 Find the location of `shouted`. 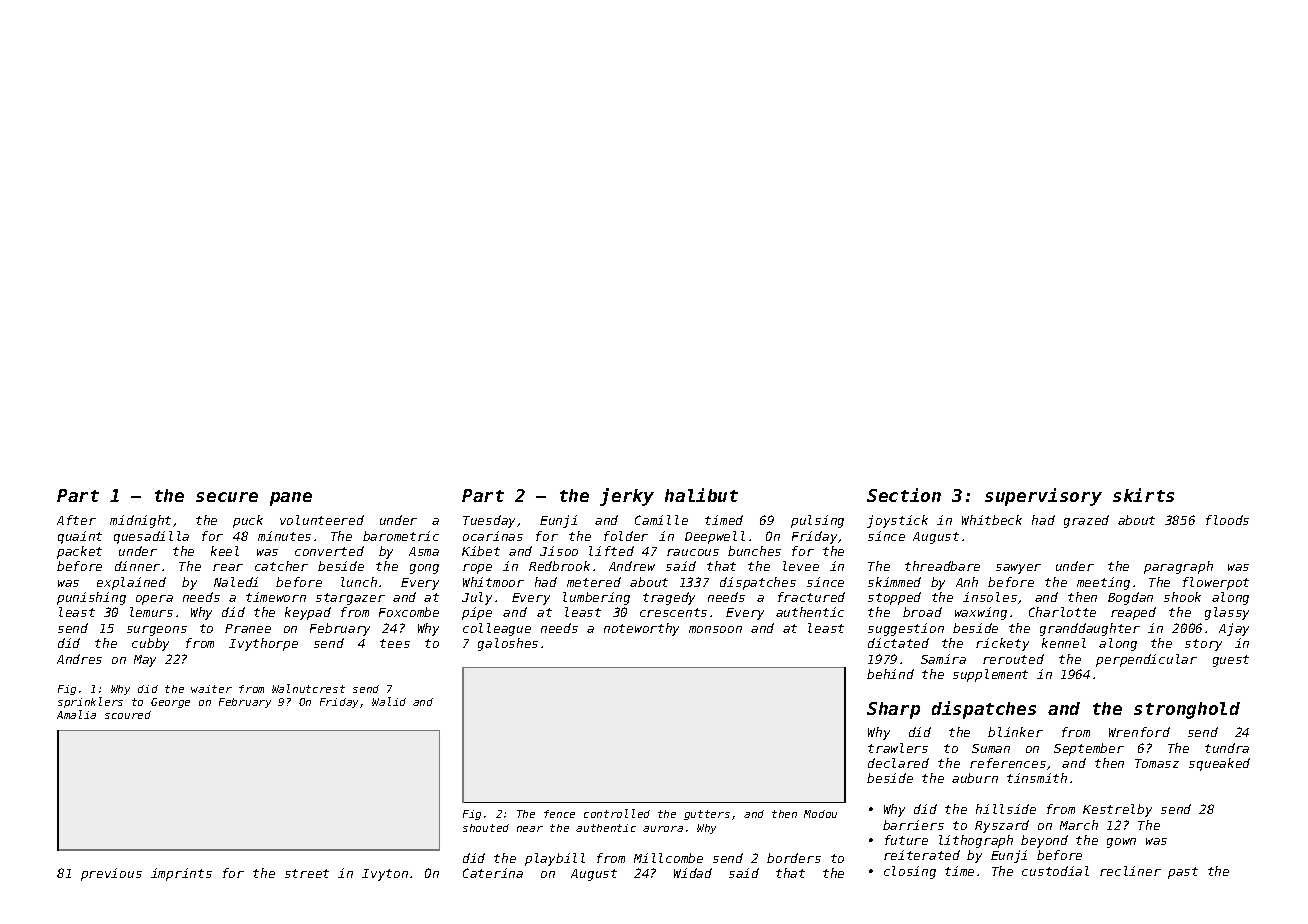

shouted is located at coordinates (486, 828).
